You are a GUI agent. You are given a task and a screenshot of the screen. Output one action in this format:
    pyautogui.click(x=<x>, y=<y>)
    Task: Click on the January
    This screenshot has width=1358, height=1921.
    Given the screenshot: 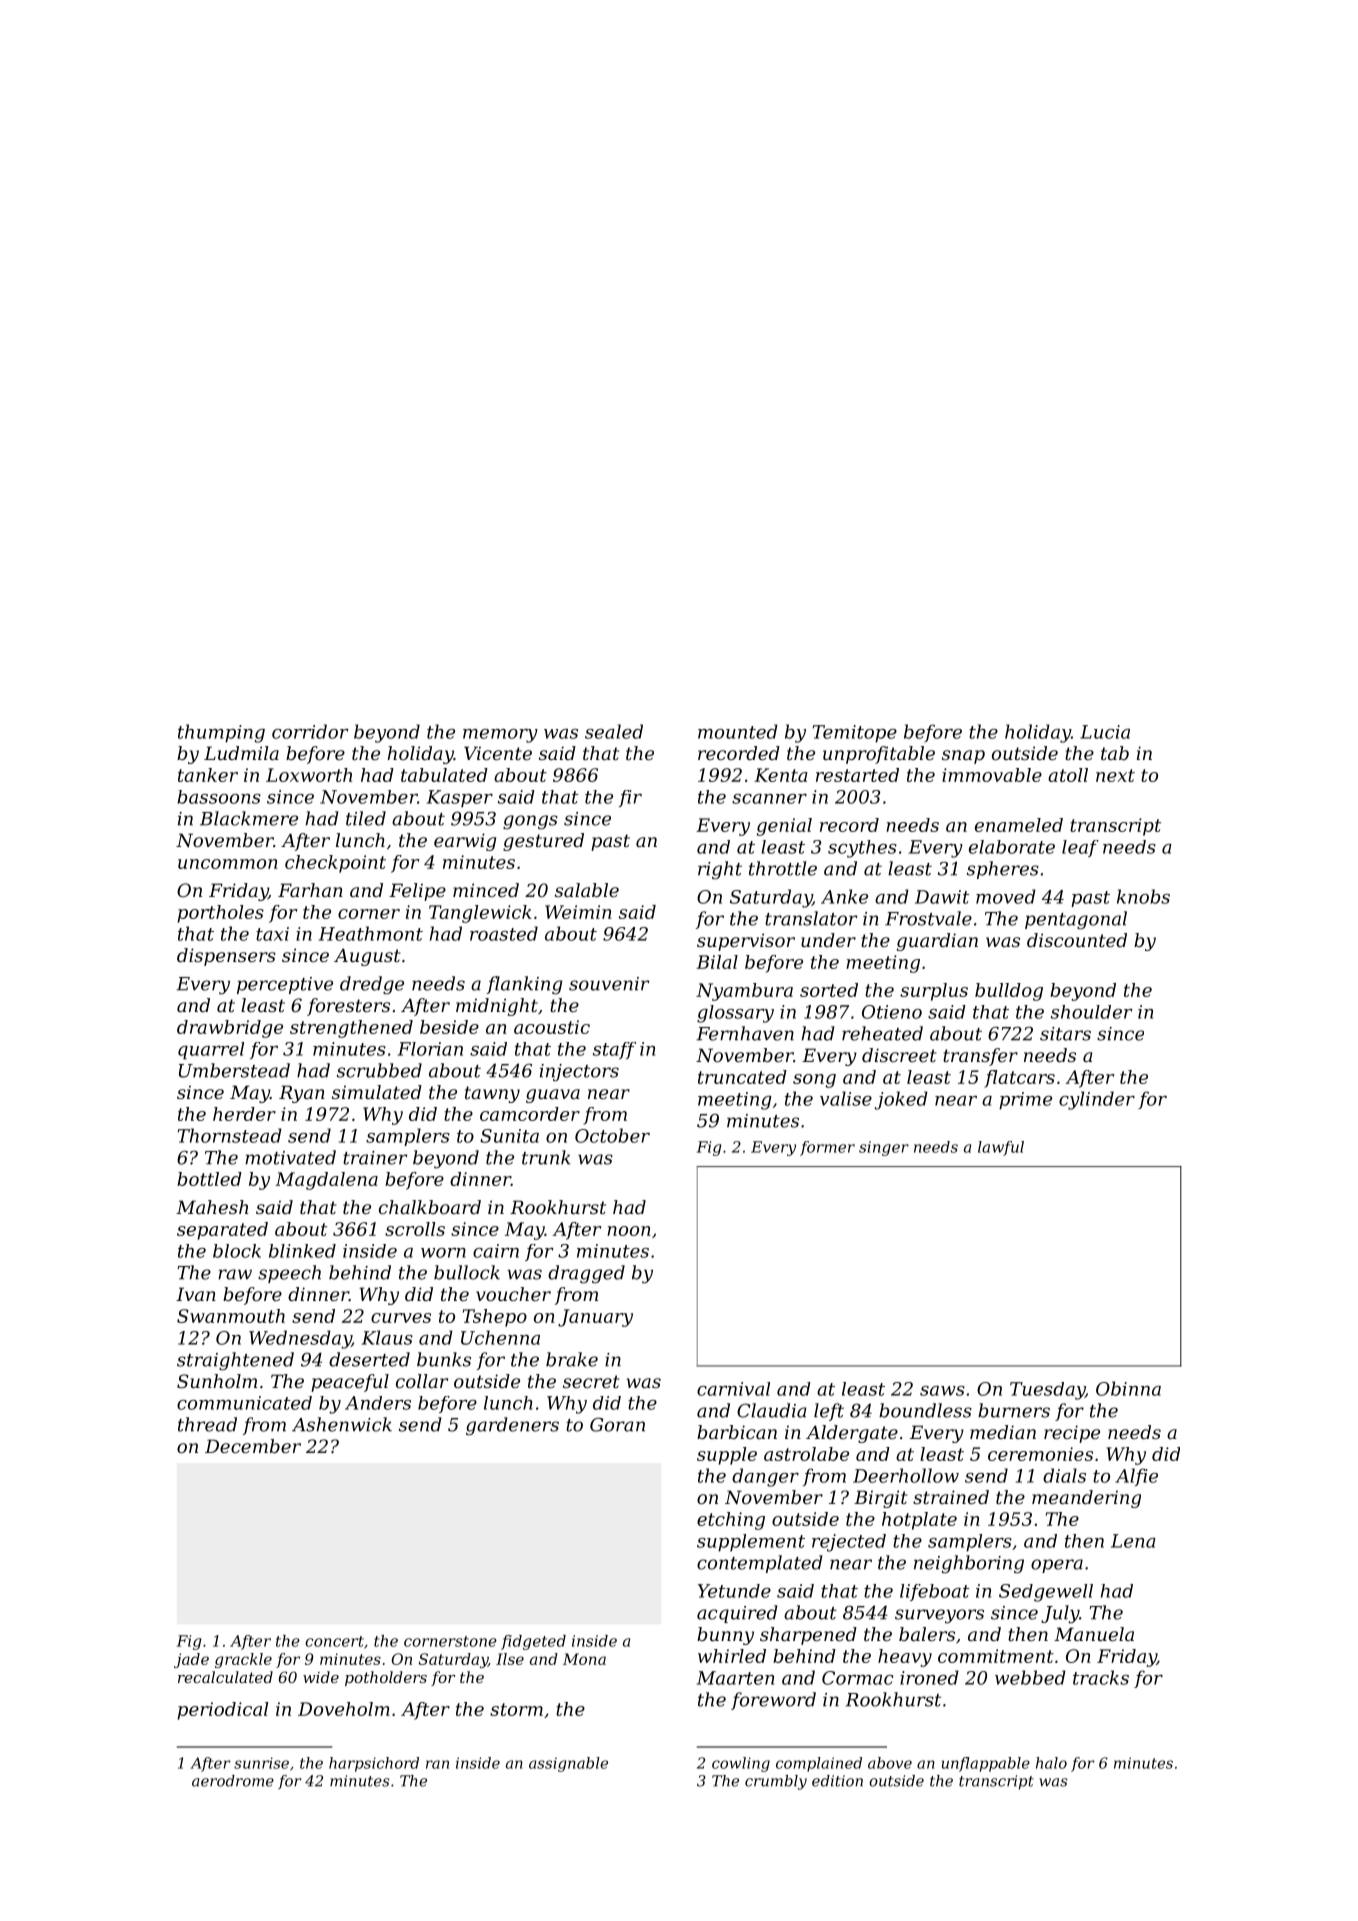 What is the action you would take?
    pyautogui.click(x=595, y=1318)
